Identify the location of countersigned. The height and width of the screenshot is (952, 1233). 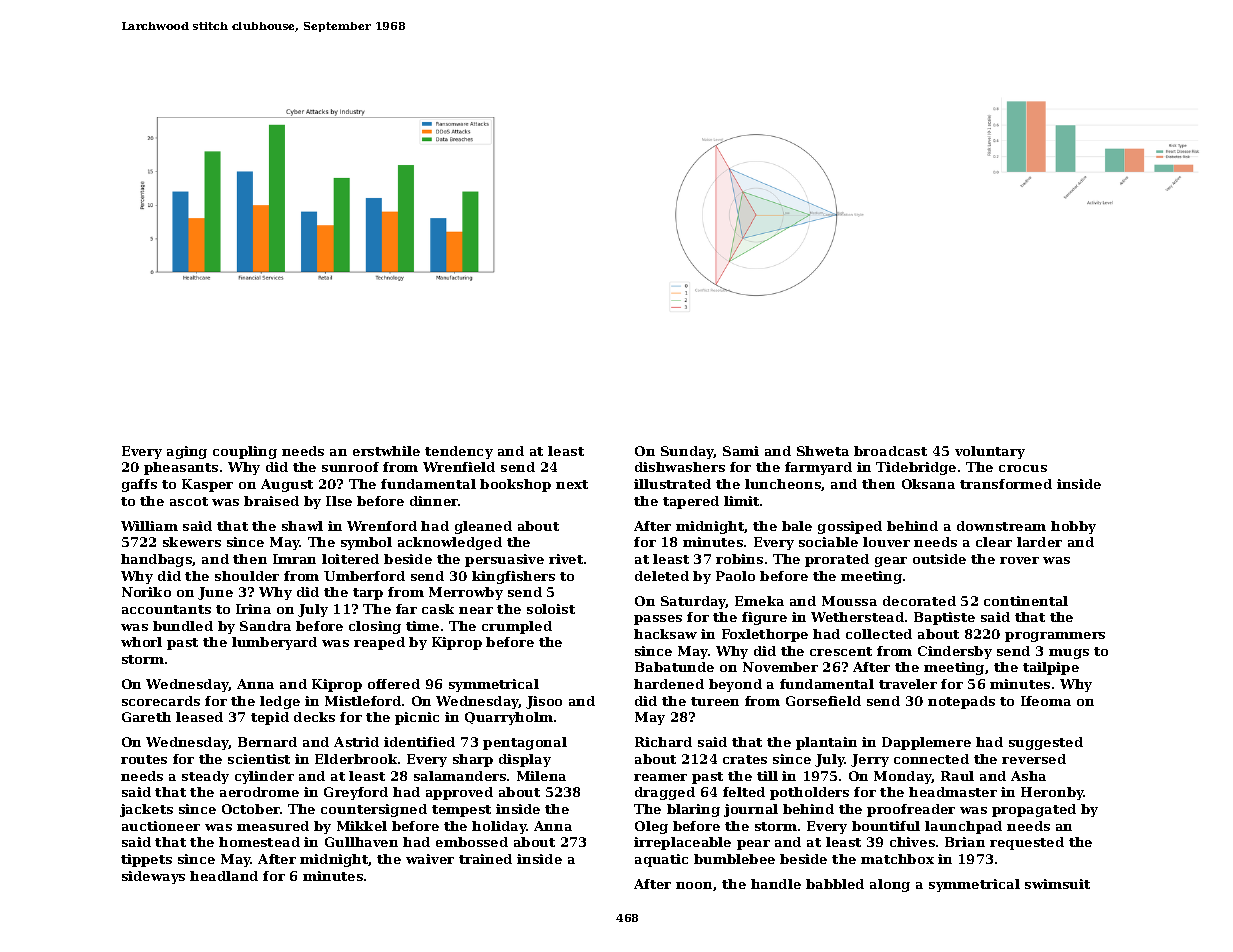
(374, 810).
